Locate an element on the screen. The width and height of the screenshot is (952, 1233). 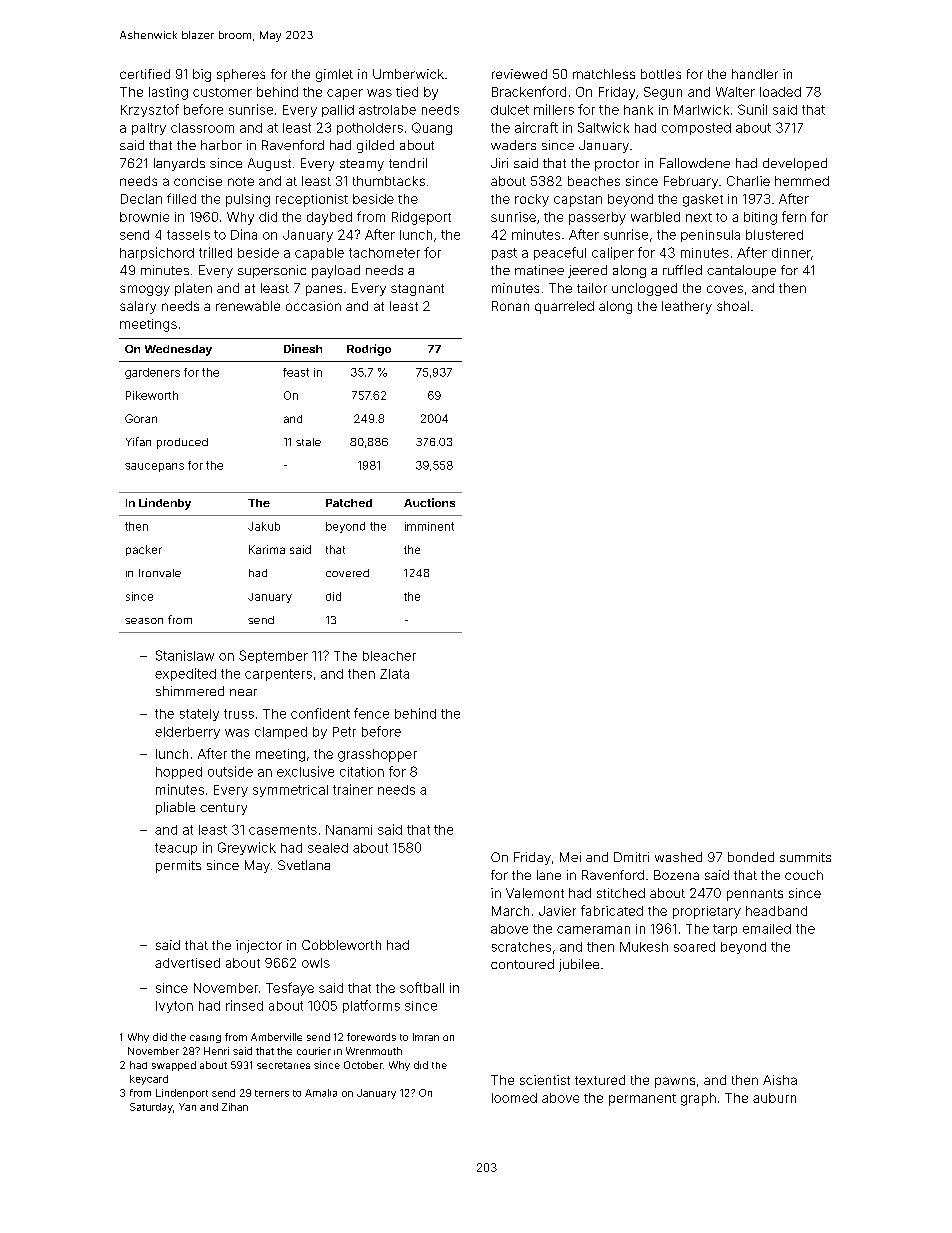
grasshopper is located at coordinates (377, 755).
